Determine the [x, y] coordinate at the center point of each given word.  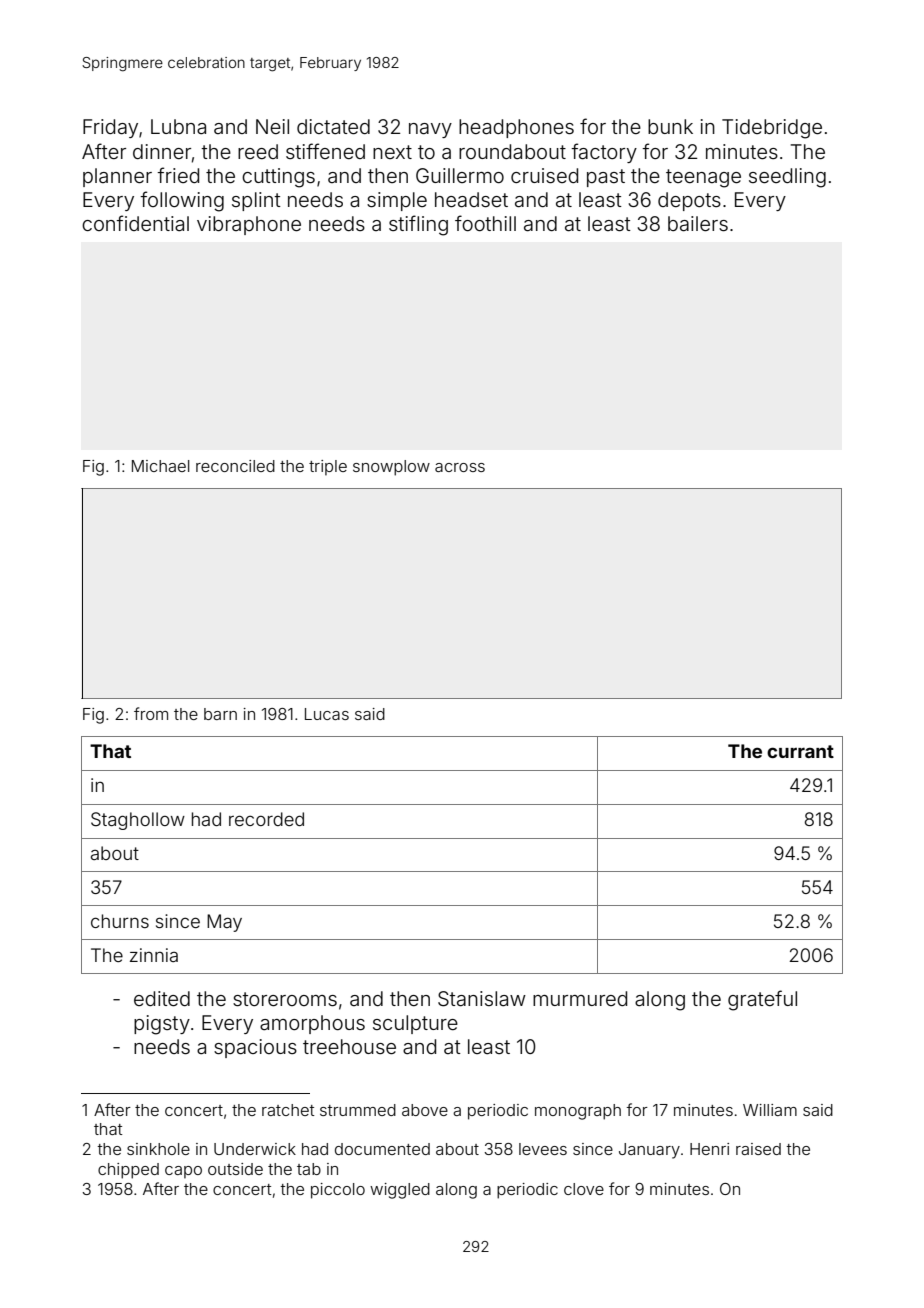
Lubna [178, 126]
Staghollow [138, 821]
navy [430, 130]
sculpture [415, 1024]
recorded [266, 819]
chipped [128, 1171]
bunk [670, 126]
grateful [762, 1000]
